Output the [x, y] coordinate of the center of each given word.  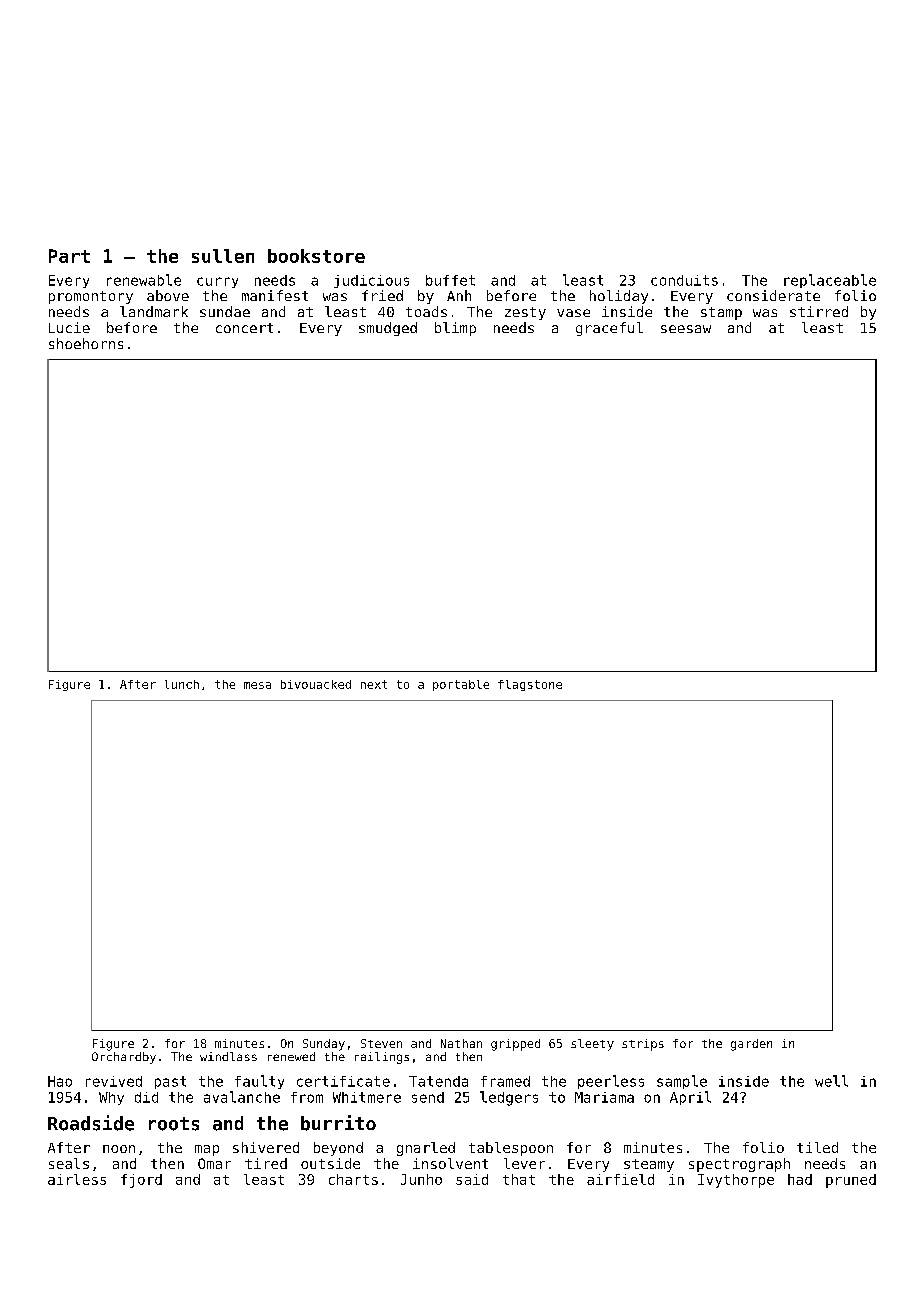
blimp [455, 329]
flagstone [530, 685]
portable [461, 685]
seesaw [686, 329]
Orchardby [124, 1058]
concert [244, 328]
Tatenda [438, 1081]
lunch [182, 684]
